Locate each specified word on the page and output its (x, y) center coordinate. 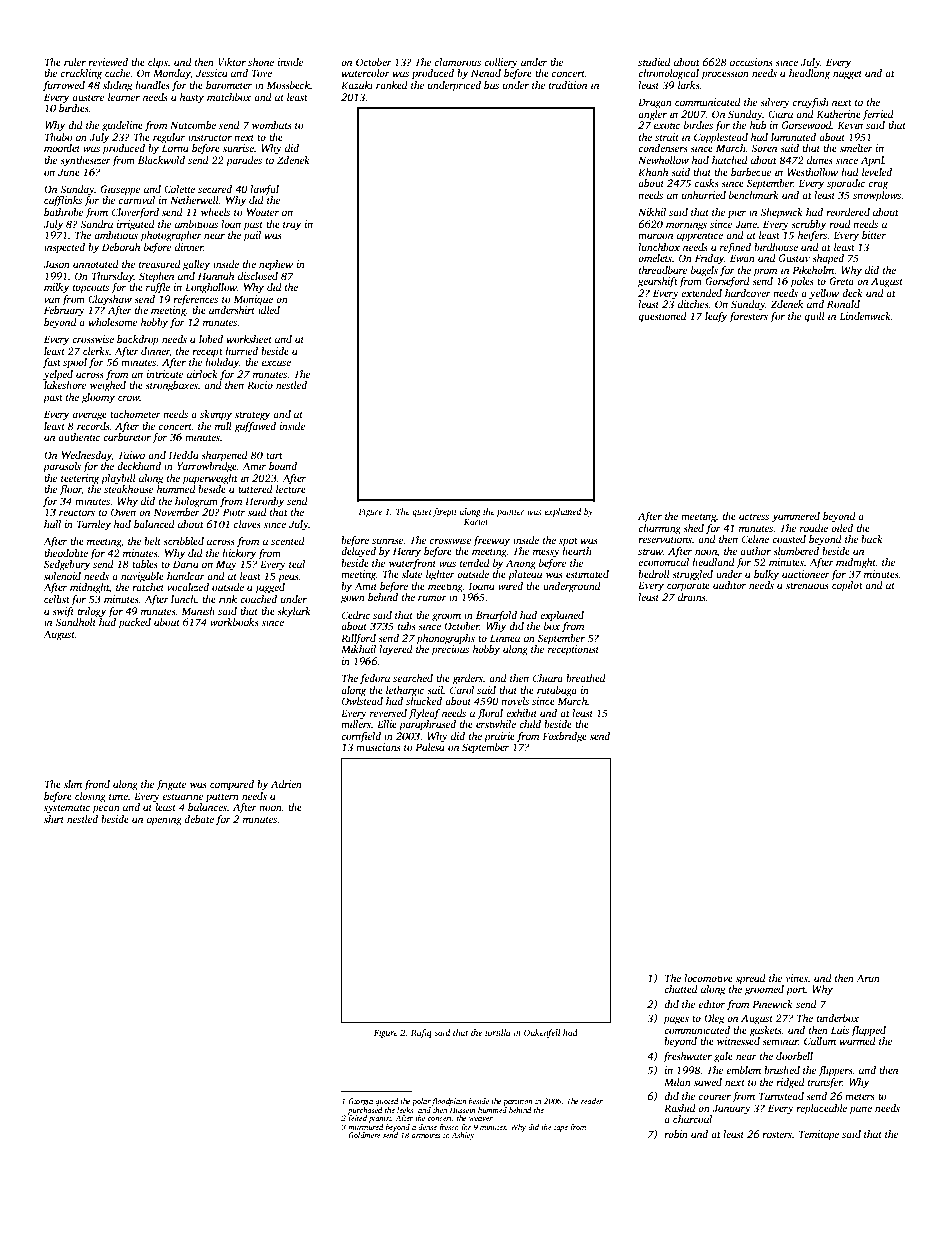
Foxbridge (564, 737)
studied (654, 62)
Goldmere (364, 1135)
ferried (878, 115)
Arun (868, 978)
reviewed (108, 62)
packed (134, 623)
